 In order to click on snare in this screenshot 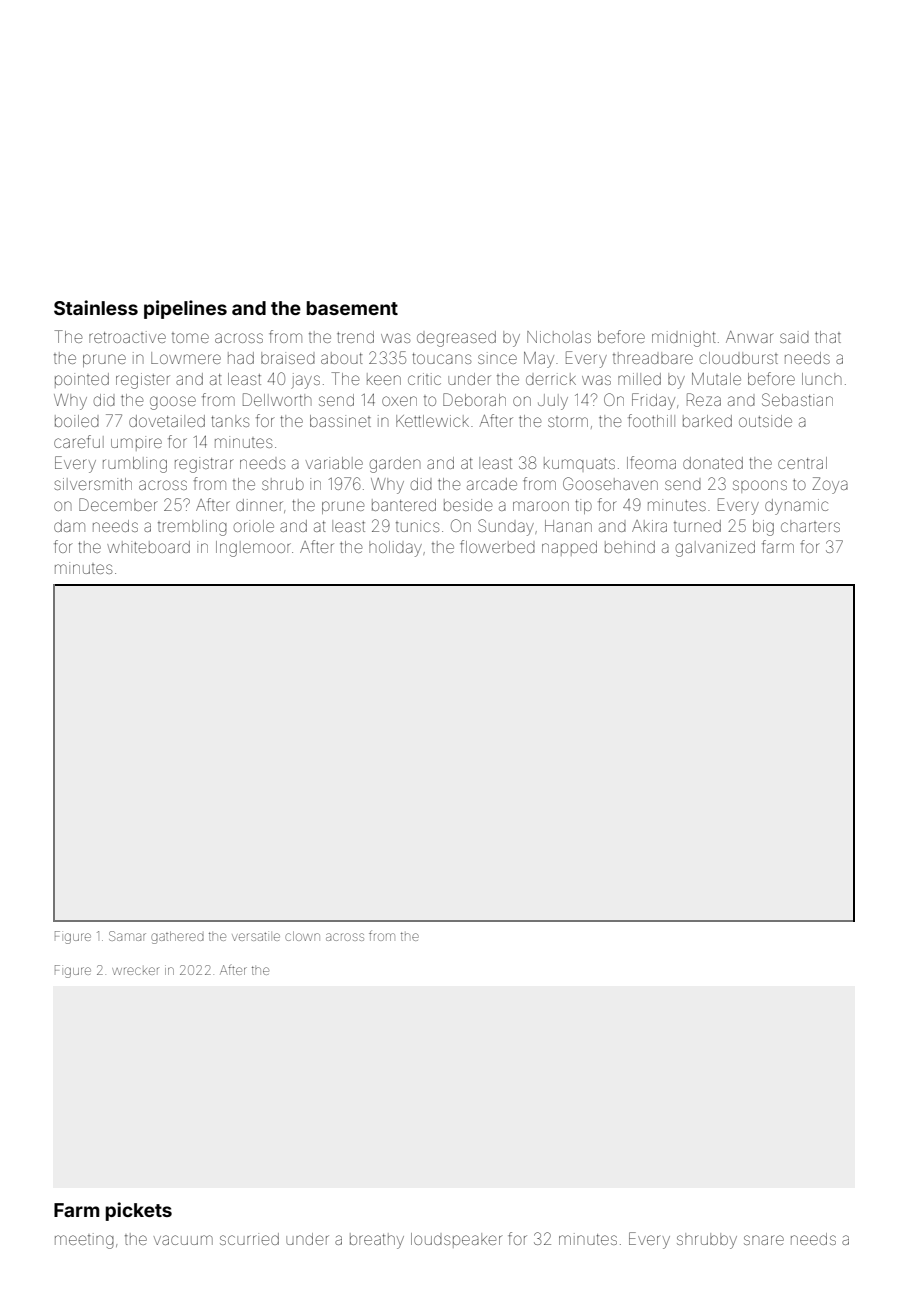, I will do `click(764, 1240)`.
